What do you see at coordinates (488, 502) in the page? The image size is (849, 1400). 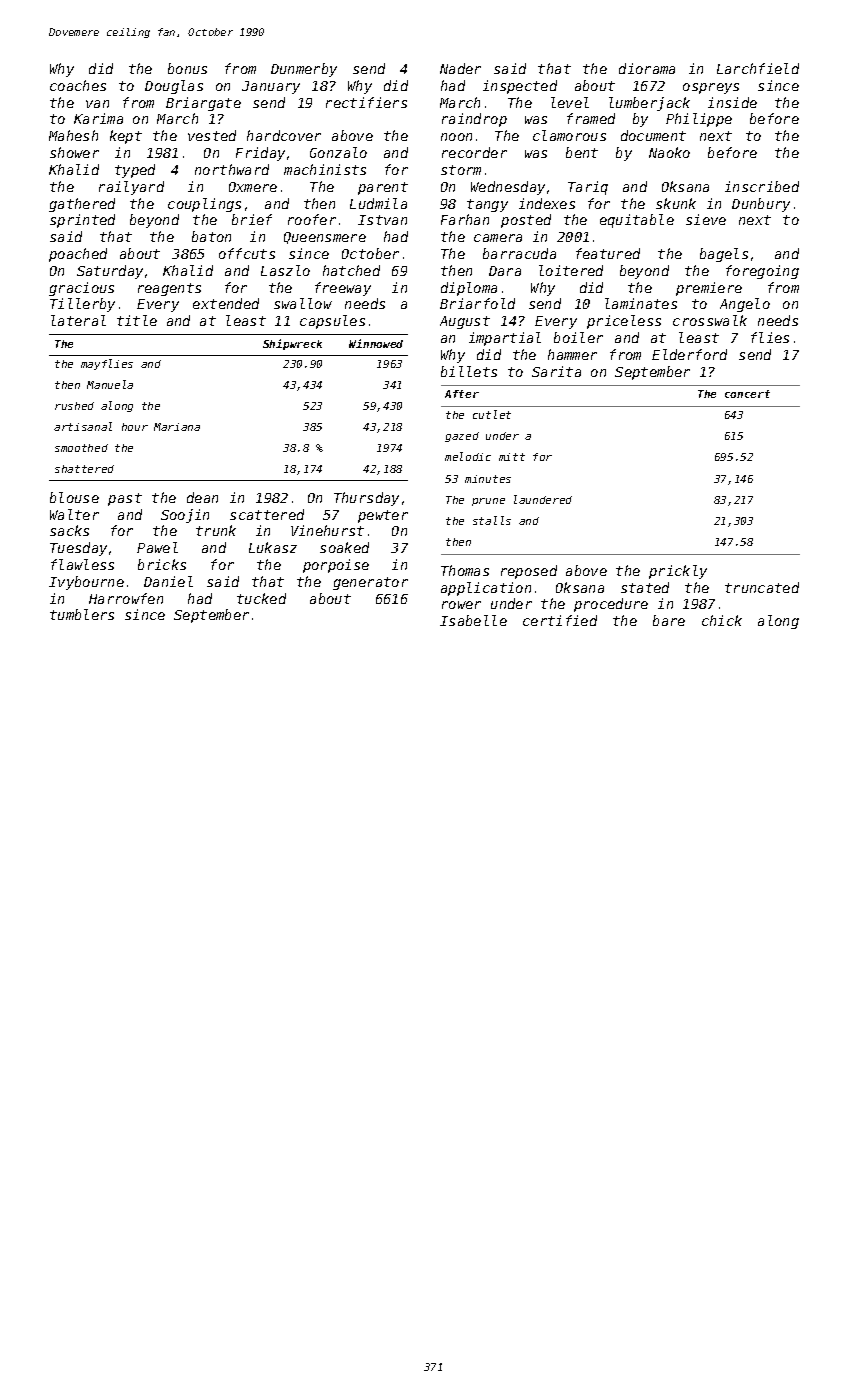 I see `prune` at bounding box center [488, 502].
